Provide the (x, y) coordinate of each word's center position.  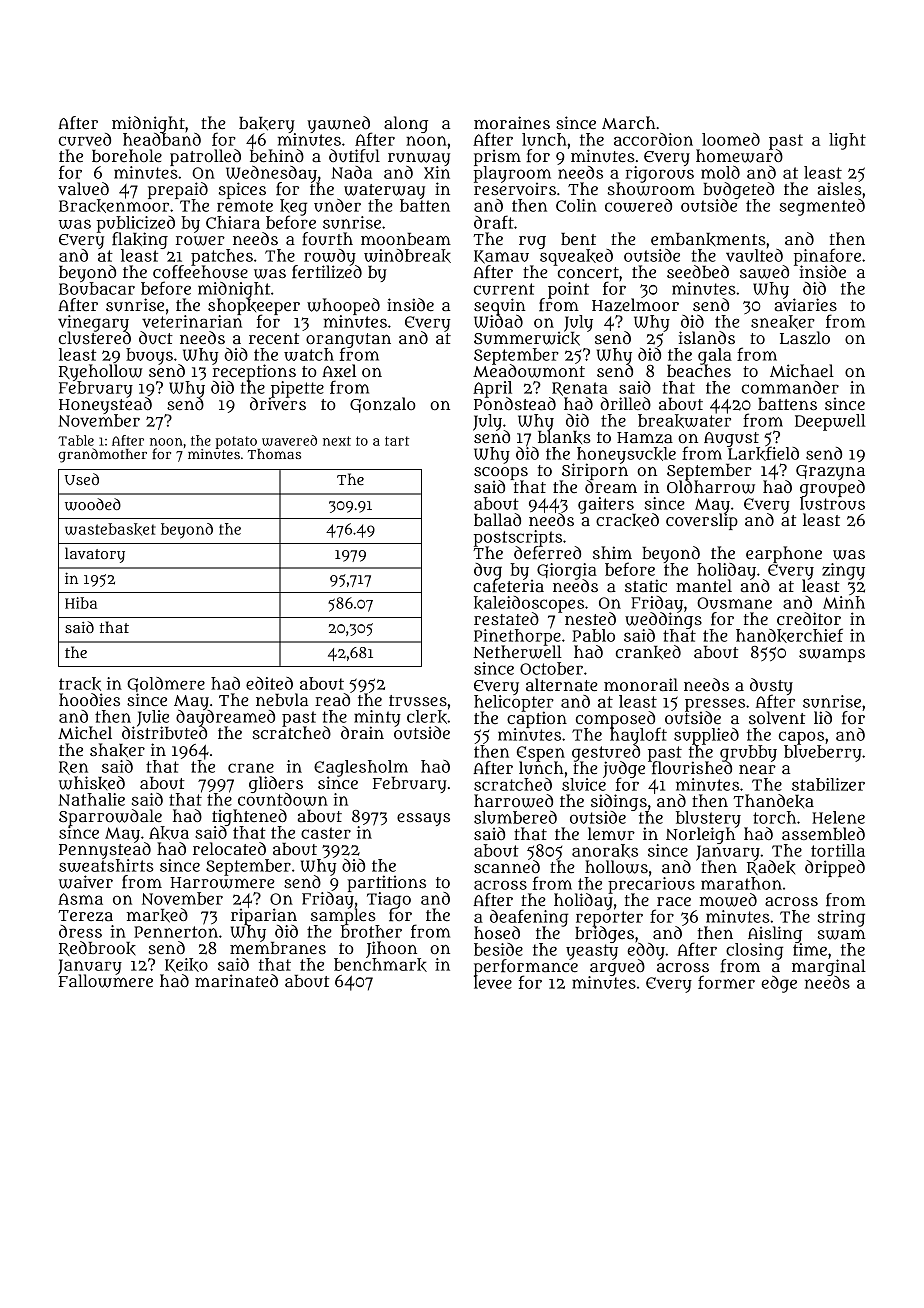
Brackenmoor (114, 206)
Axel (339, 370)
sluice (584, 784)
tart (397, 441)
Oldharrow (711, 487)
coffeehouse (200, 272)
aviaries (806, 304)
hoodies (89, 699)
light (847, 141)
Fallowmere (106, 981)
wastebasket (110, 529)
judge (624, 769)
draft (494, 222)
